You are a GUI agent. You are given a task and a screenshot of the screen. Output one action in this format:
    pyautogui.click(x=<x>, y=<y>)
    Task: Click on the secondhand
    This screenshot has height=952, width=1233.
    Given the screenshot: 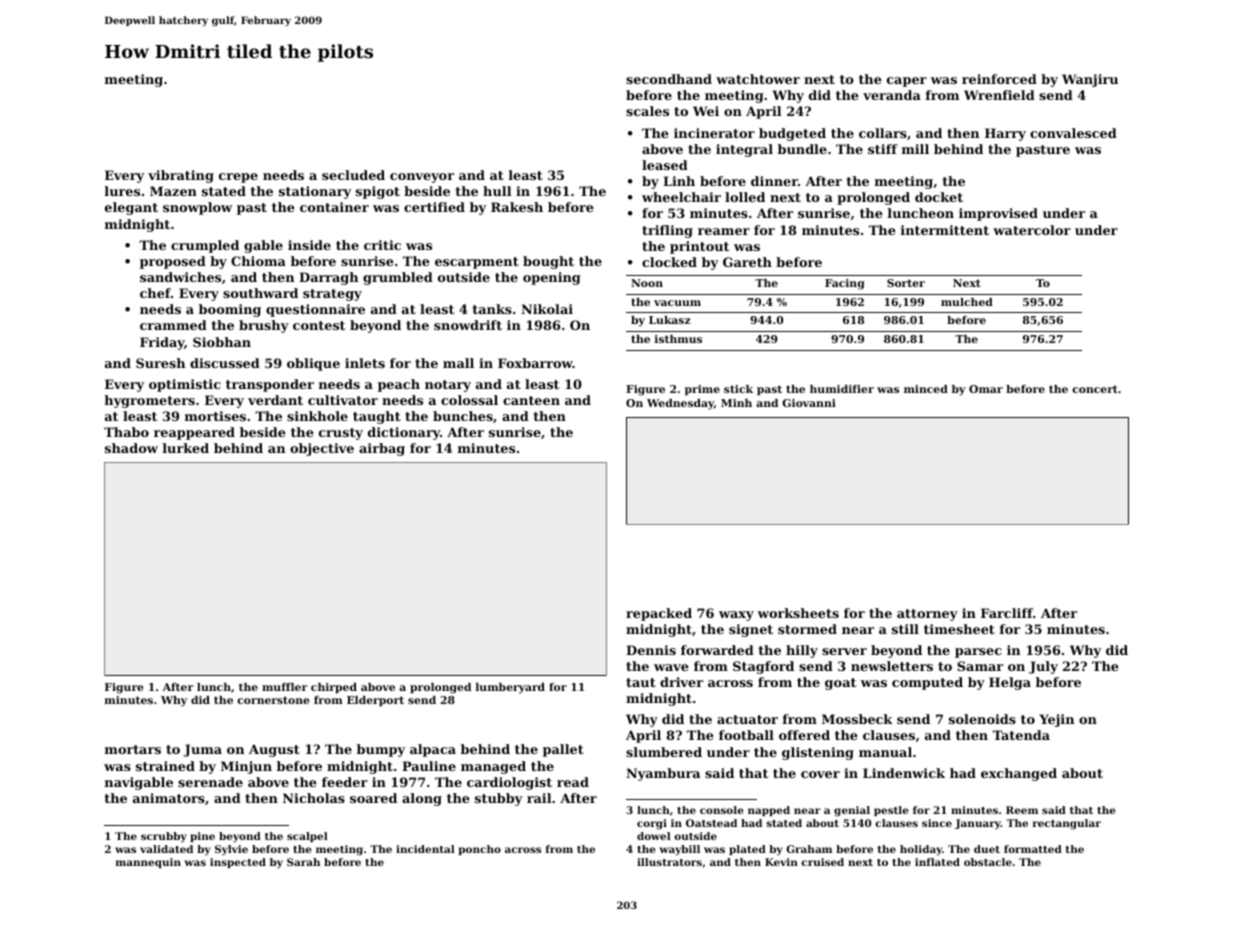 What is the action you would take?
    pyautogui.click(x=669, y=79)
